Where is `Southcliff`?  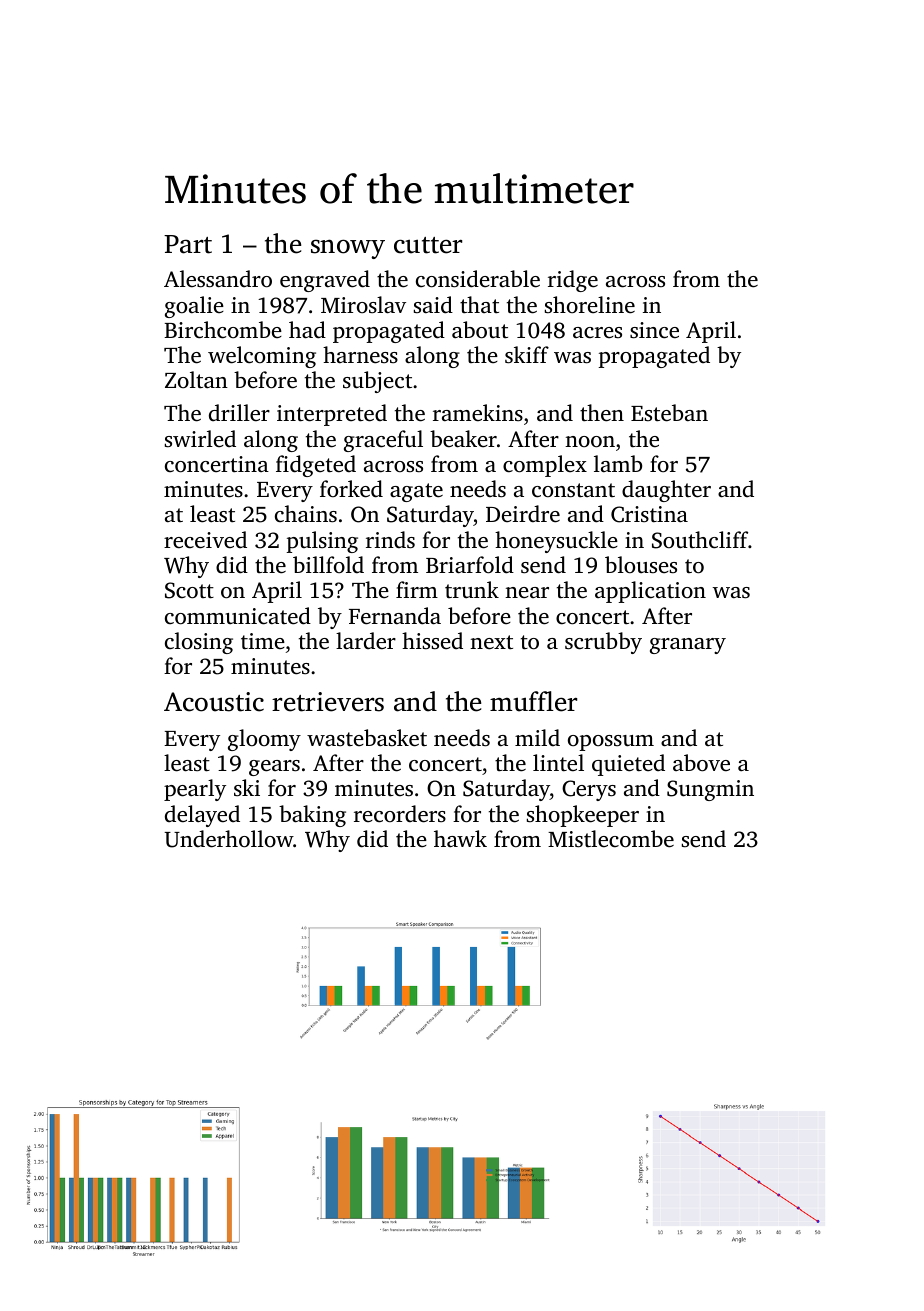 Southcliff is located at coordinates (700, 540).
